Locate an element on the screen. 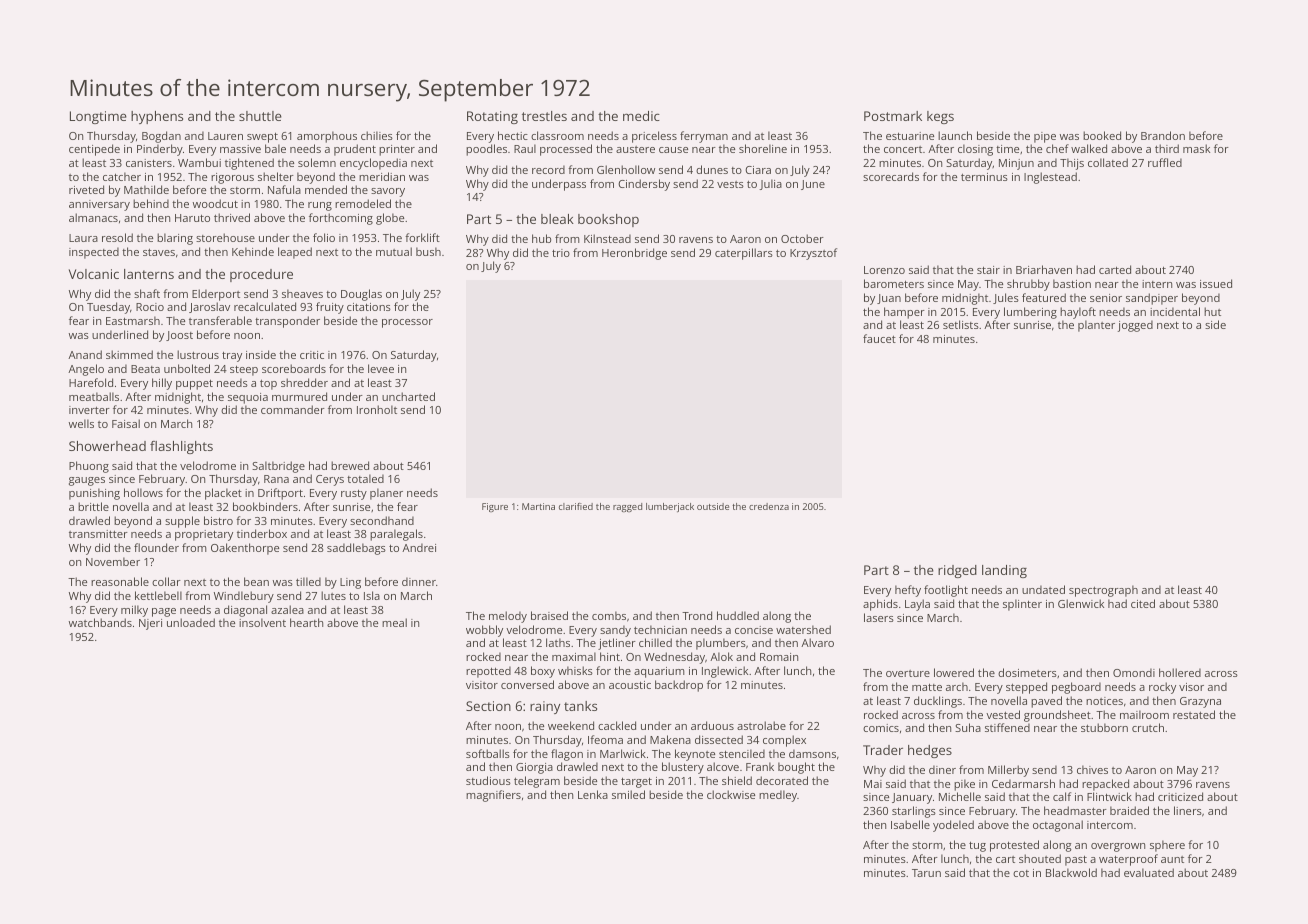 This screenshot has width=1308, height=924. setlists is located at coordinates (961, 324).
